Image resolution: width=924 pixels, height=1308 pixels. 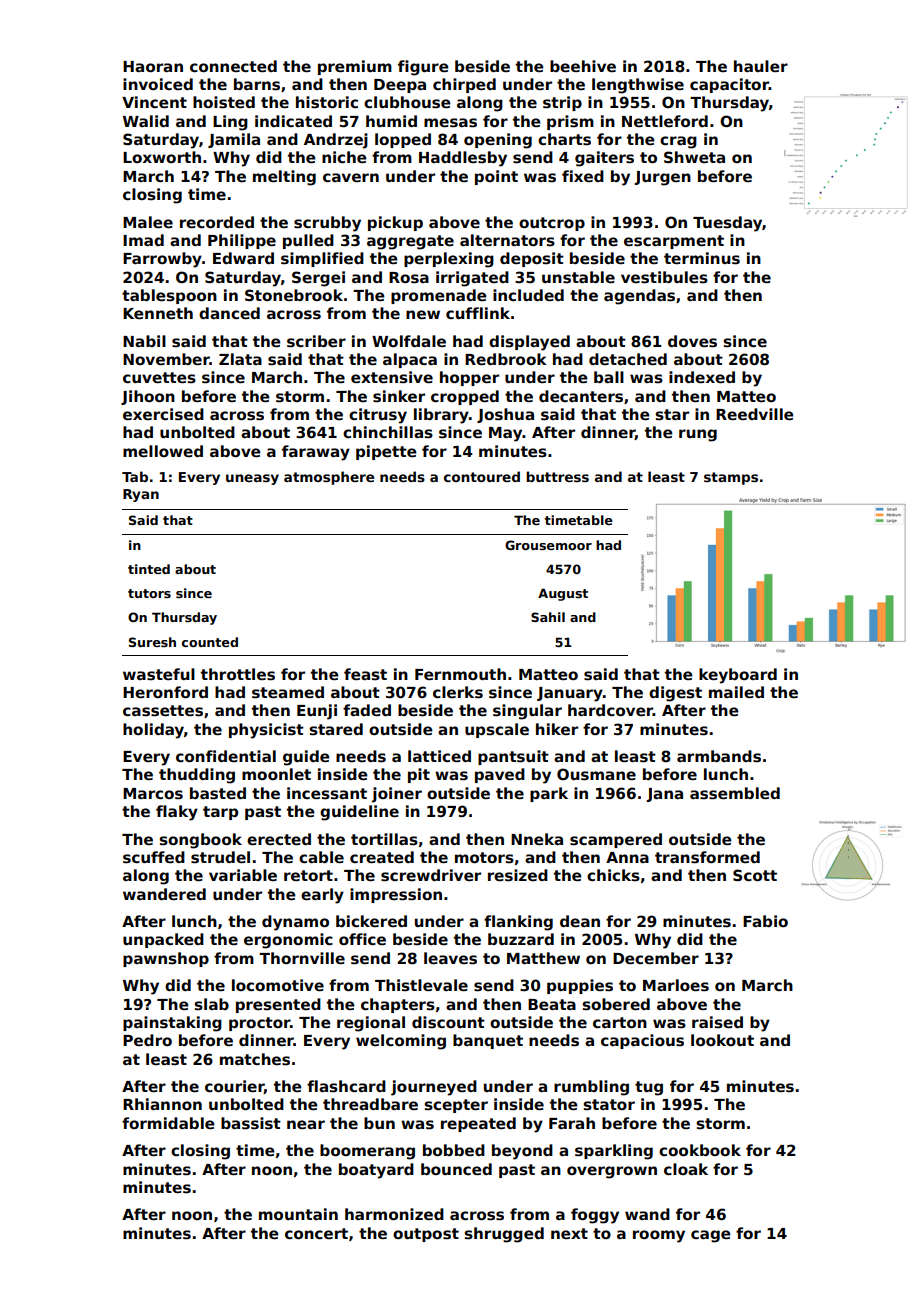 What do you see at coordinates (439, 756) in the image?
I see `latticed` at bounding box center [439, 756].
